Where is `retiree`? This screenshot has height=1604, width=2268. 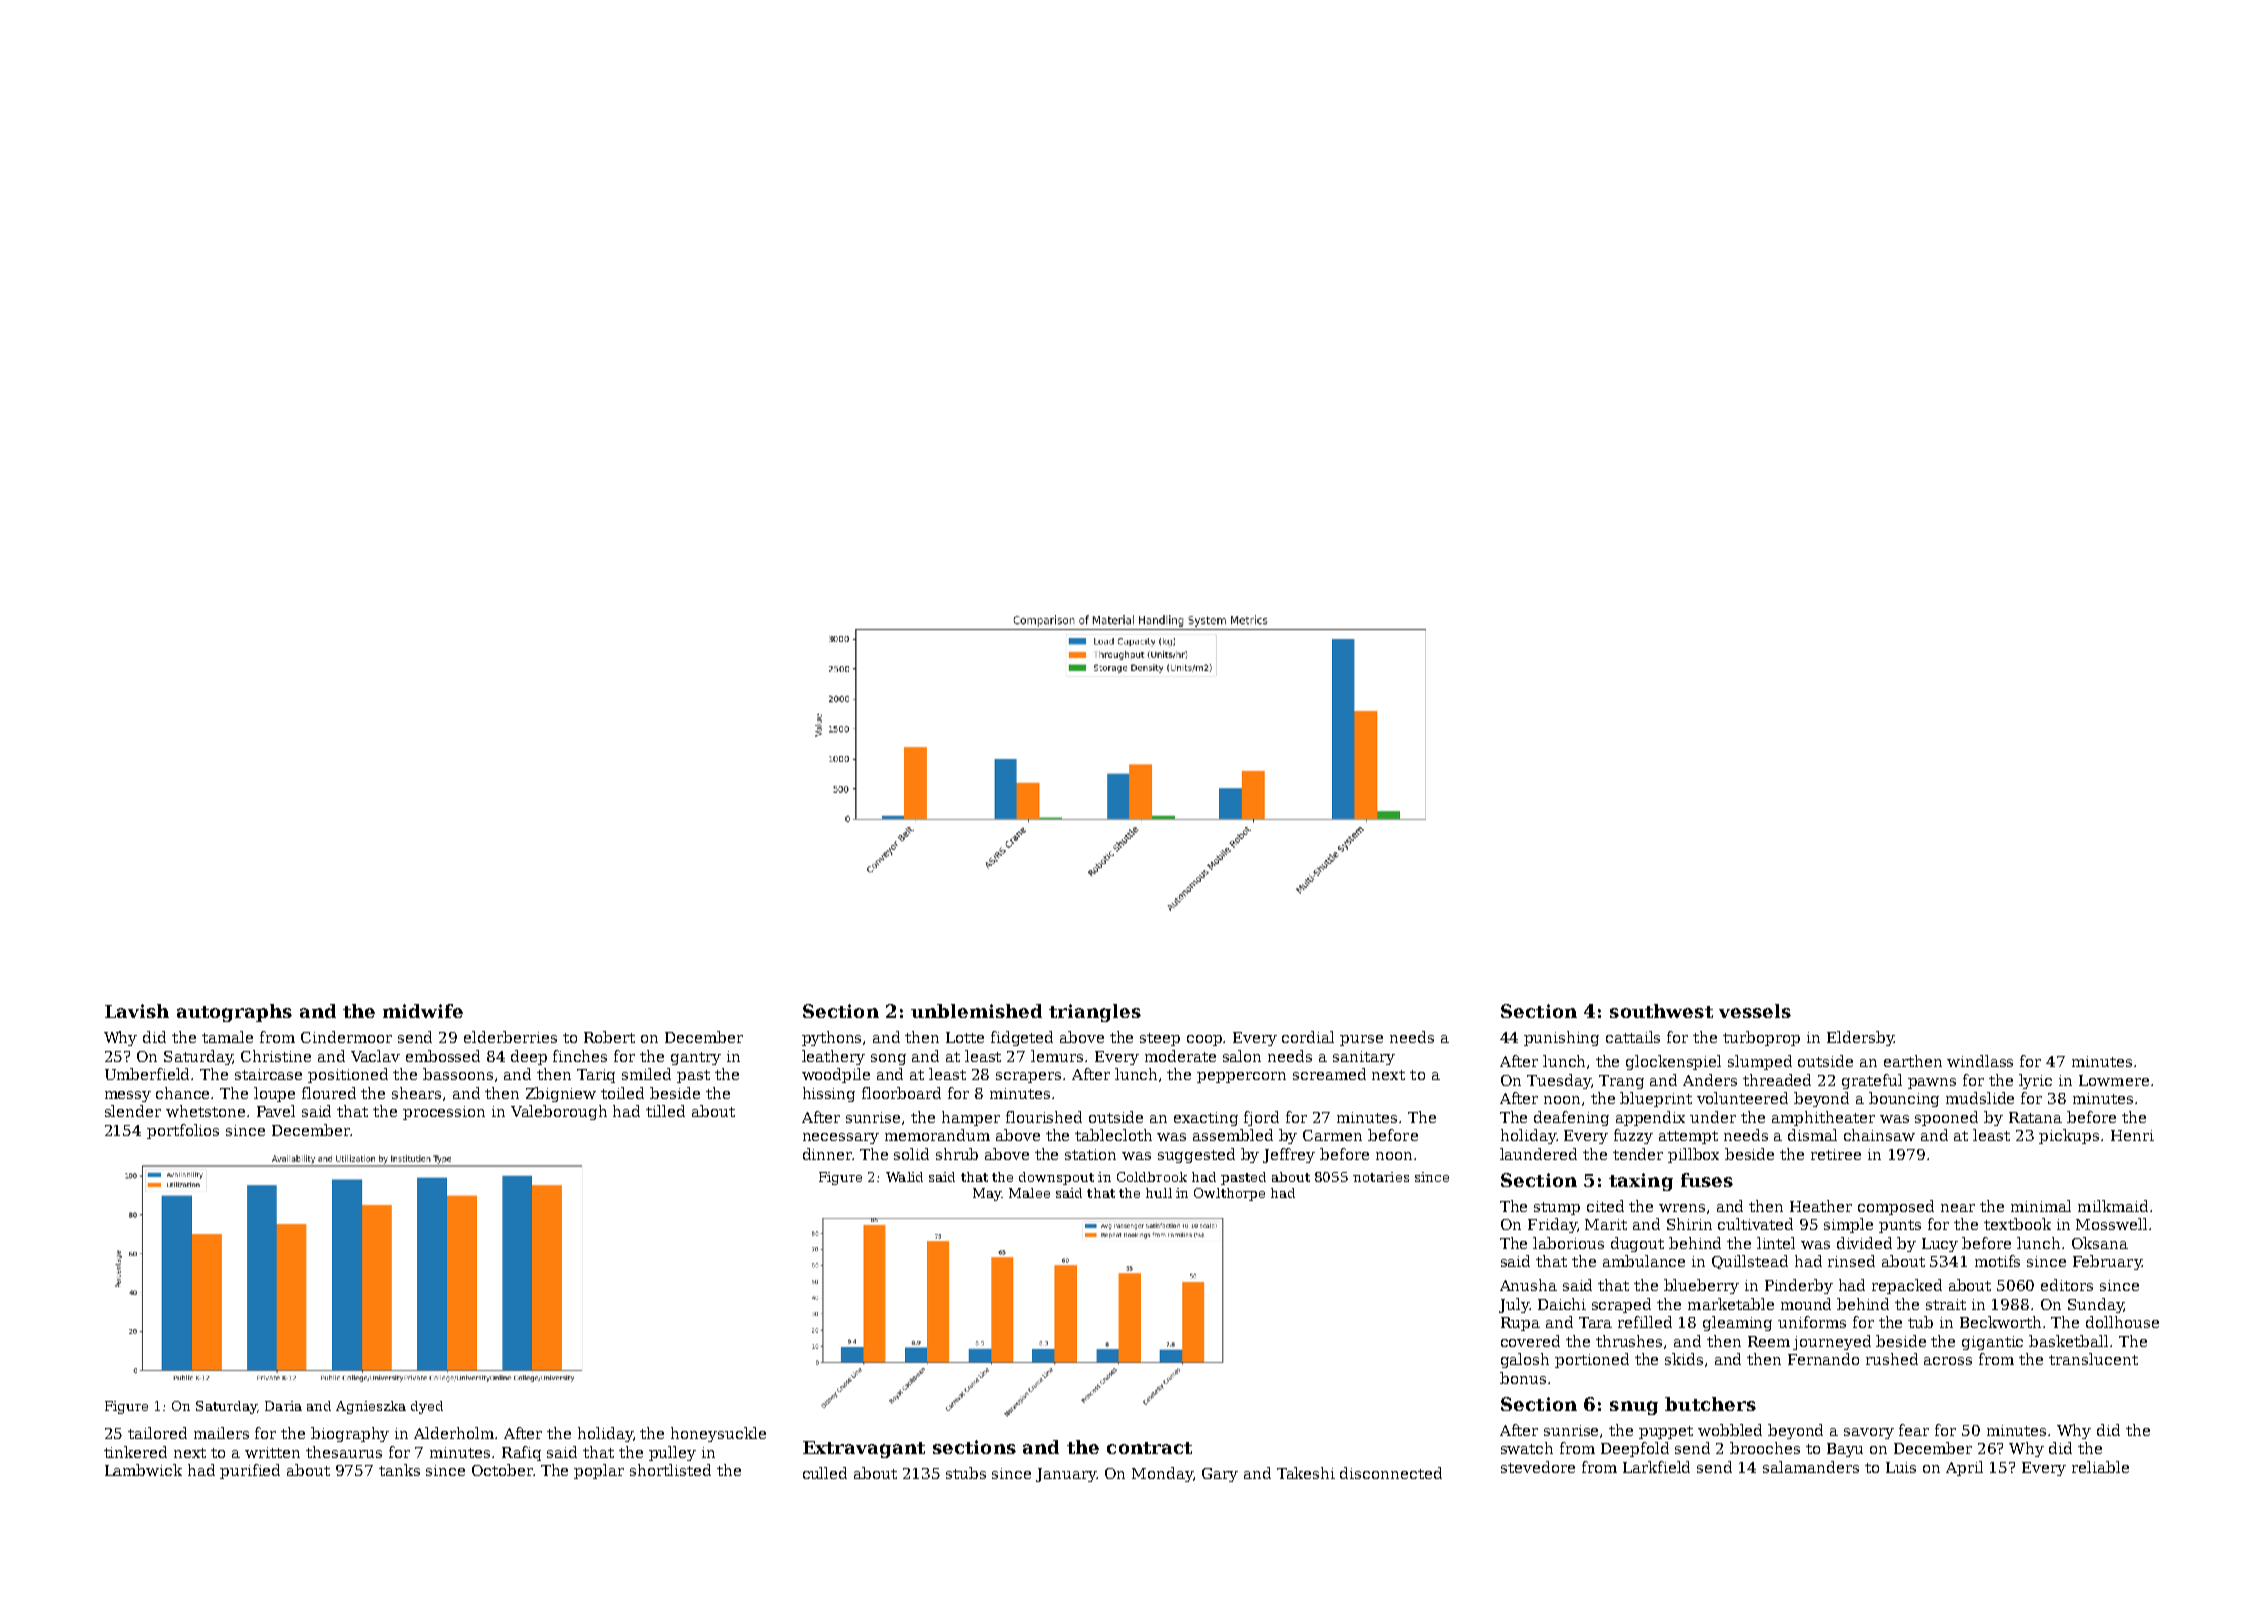
retiree is located at coordinates (1836, 1154).
